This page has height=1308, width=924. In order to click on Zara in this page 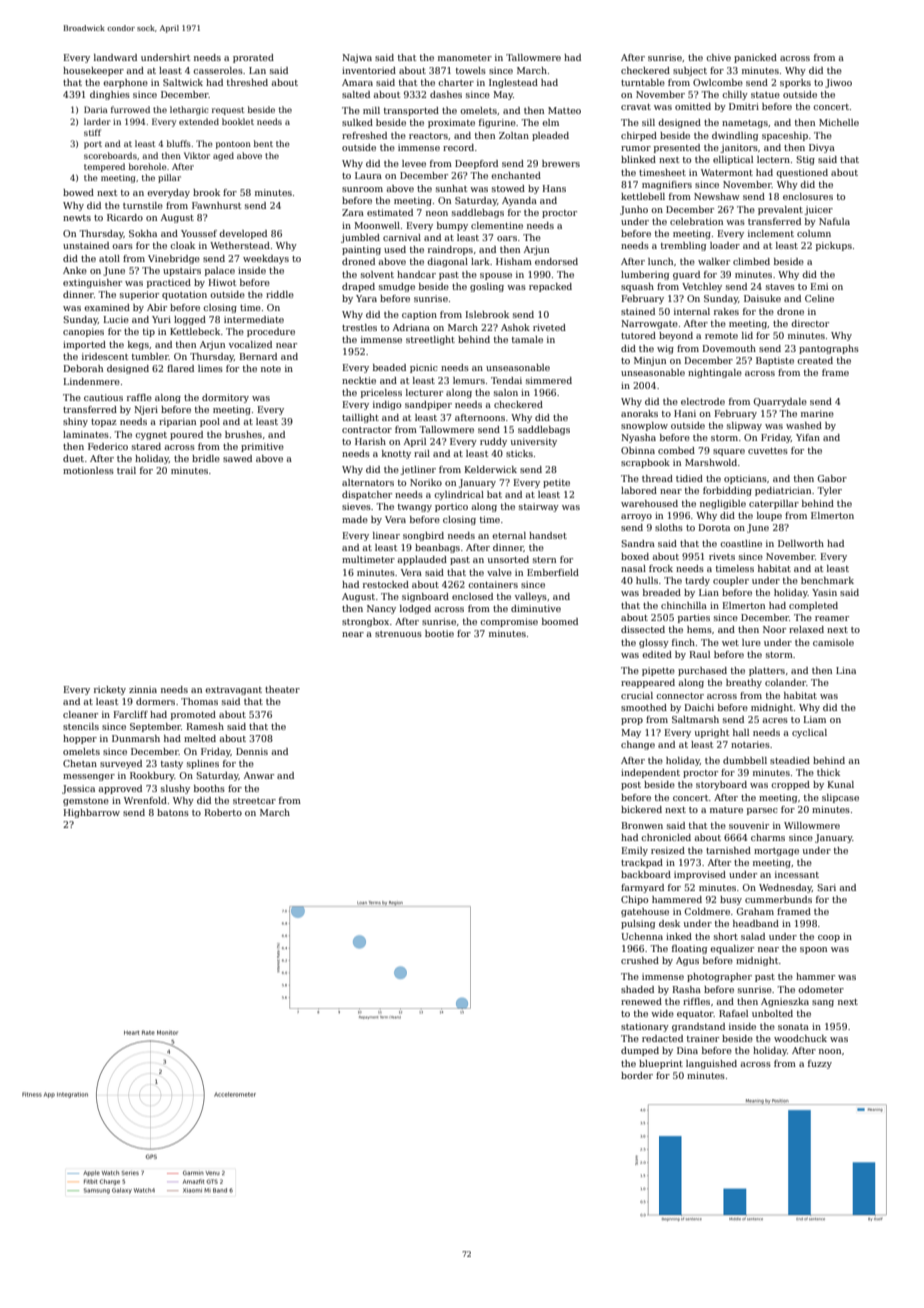, I will do `click(353, 212)`.
